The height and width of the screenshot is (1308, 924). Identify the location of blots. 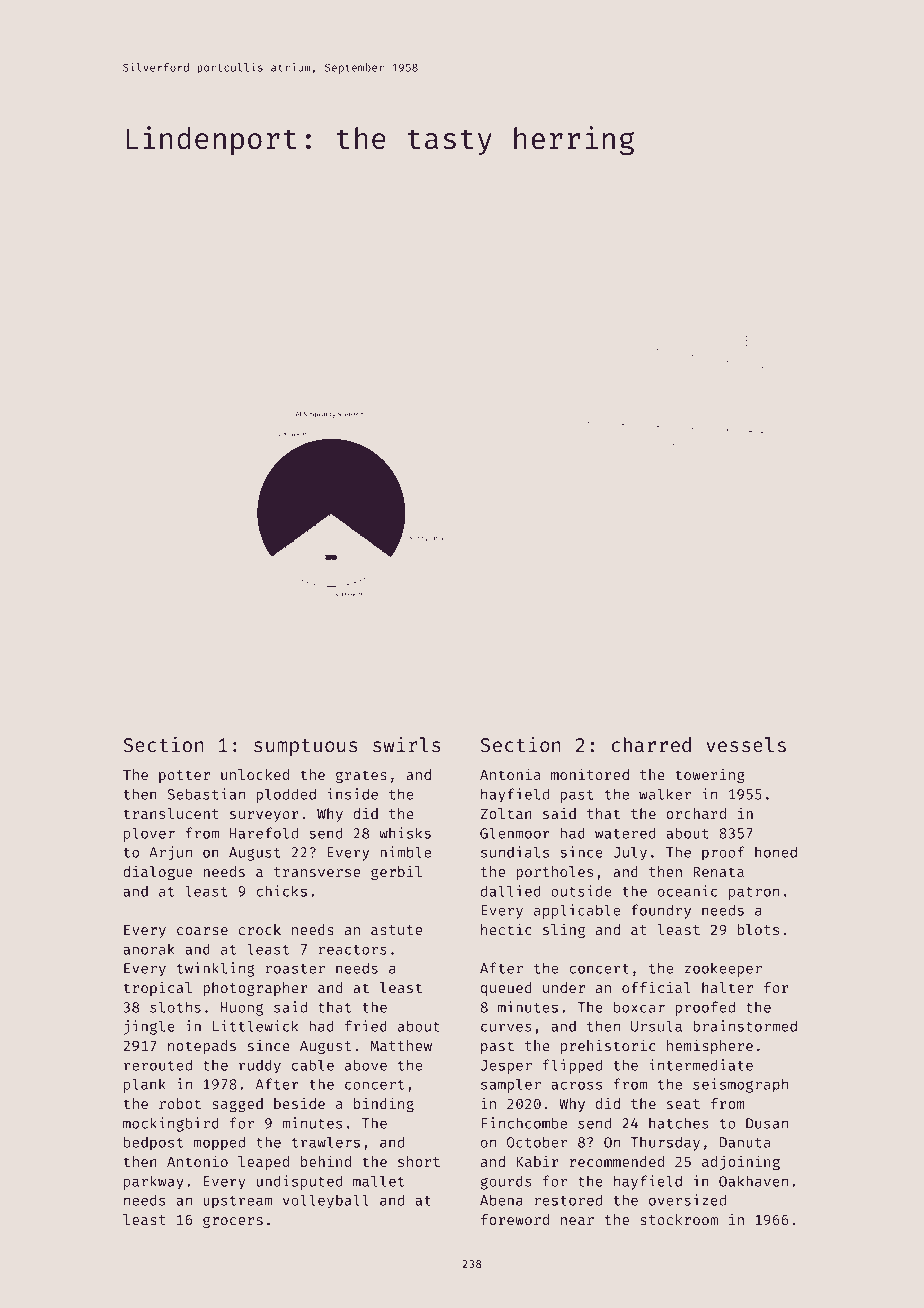
(758, 929).
